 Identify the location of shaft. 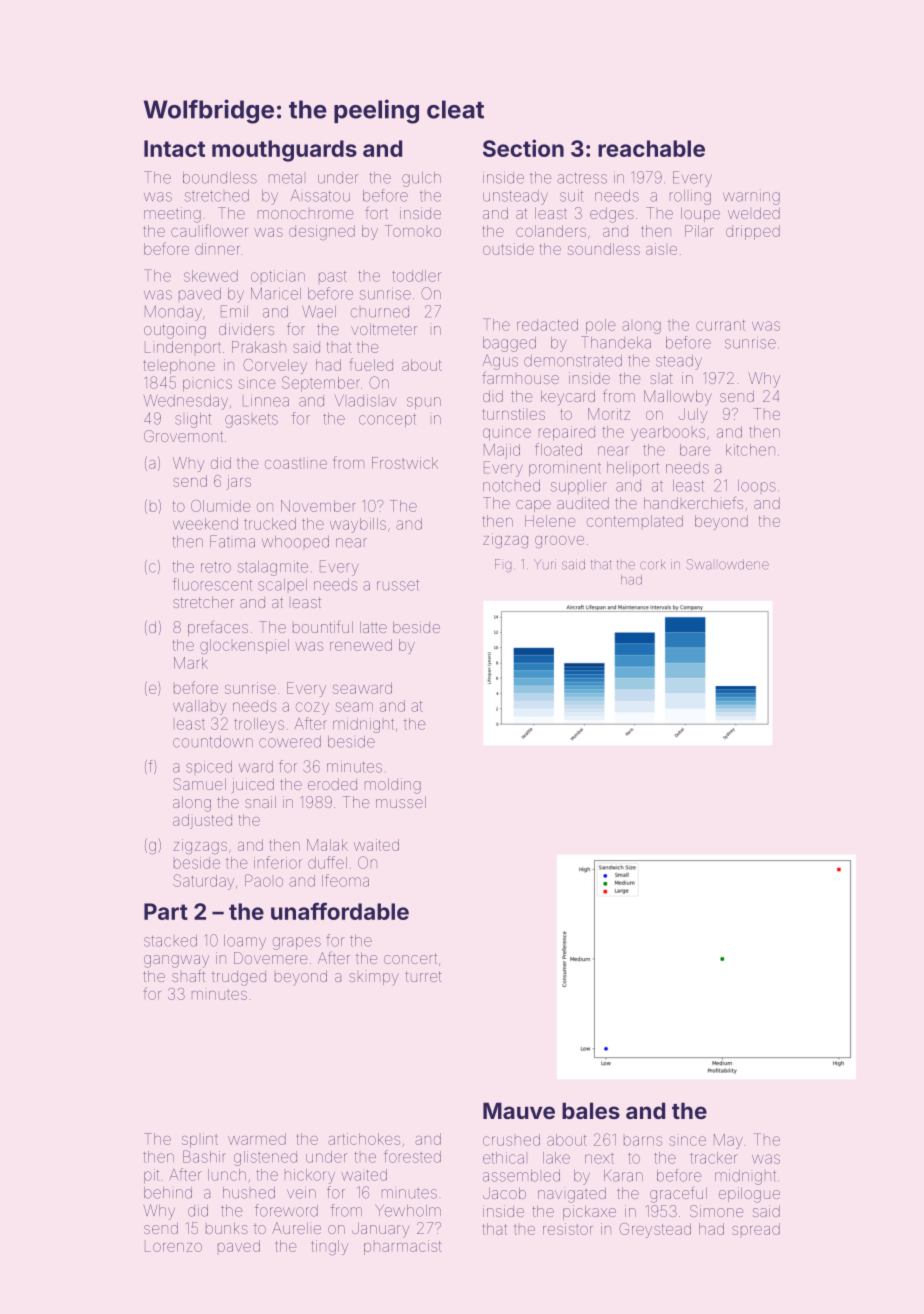
(188, 976).
